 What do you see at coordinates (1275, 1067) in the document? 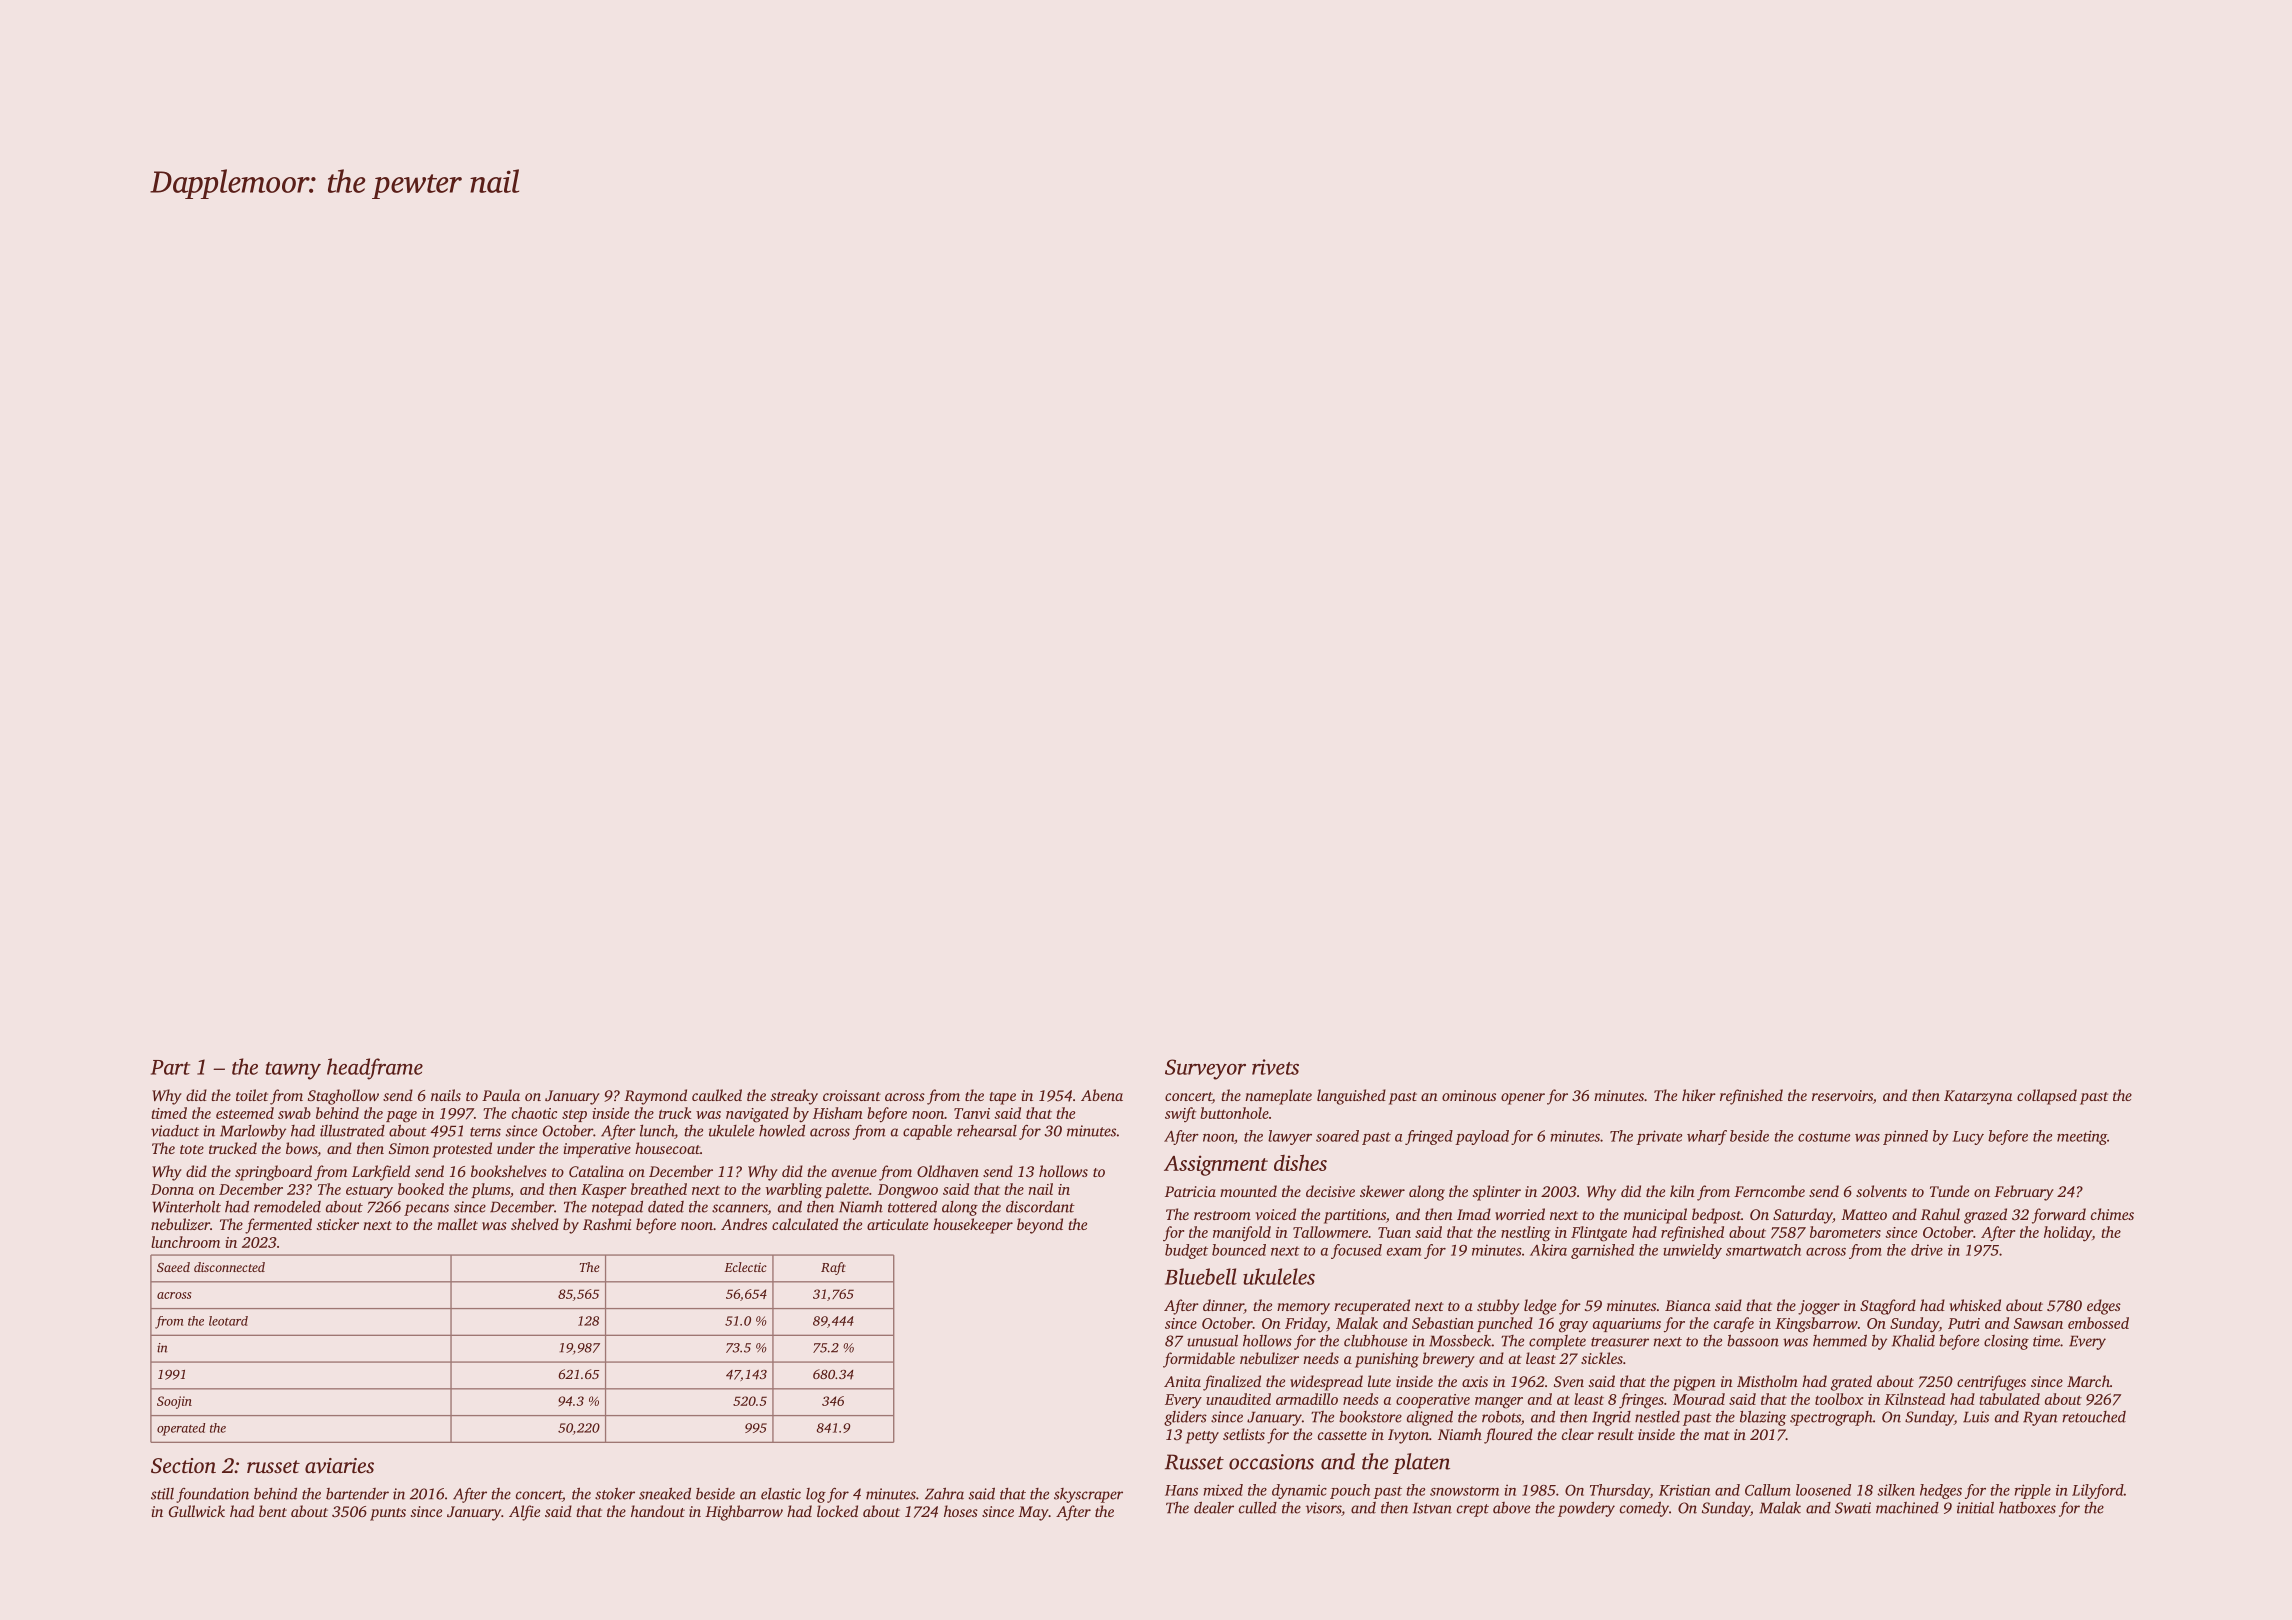
I see `rivets` at bounding box center [1275, 1067].
